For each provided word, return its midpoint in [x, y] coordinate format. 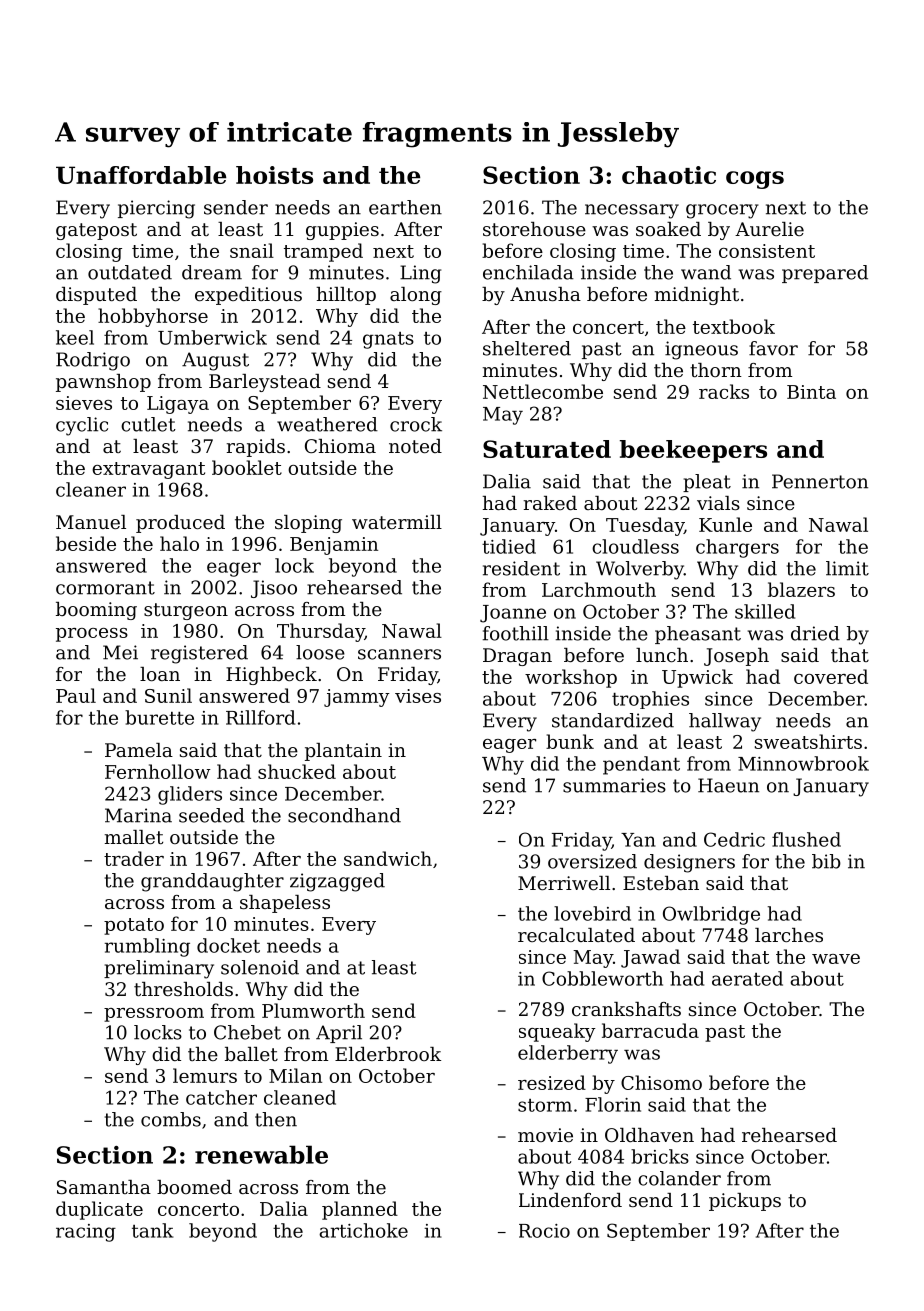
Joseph [736, 657]
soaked [668, 229]
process [92, 635]
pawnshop [103, 383]
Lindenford [570, 1200]
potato [134, 926]
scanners [399, 654]
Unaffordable [141, 175]
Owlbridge [711, 915]
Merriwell [564, 883]
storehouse [534, 229]
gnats [388, 340]
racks [724, 391]
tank [152, 1230]
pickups [745, 1202]
